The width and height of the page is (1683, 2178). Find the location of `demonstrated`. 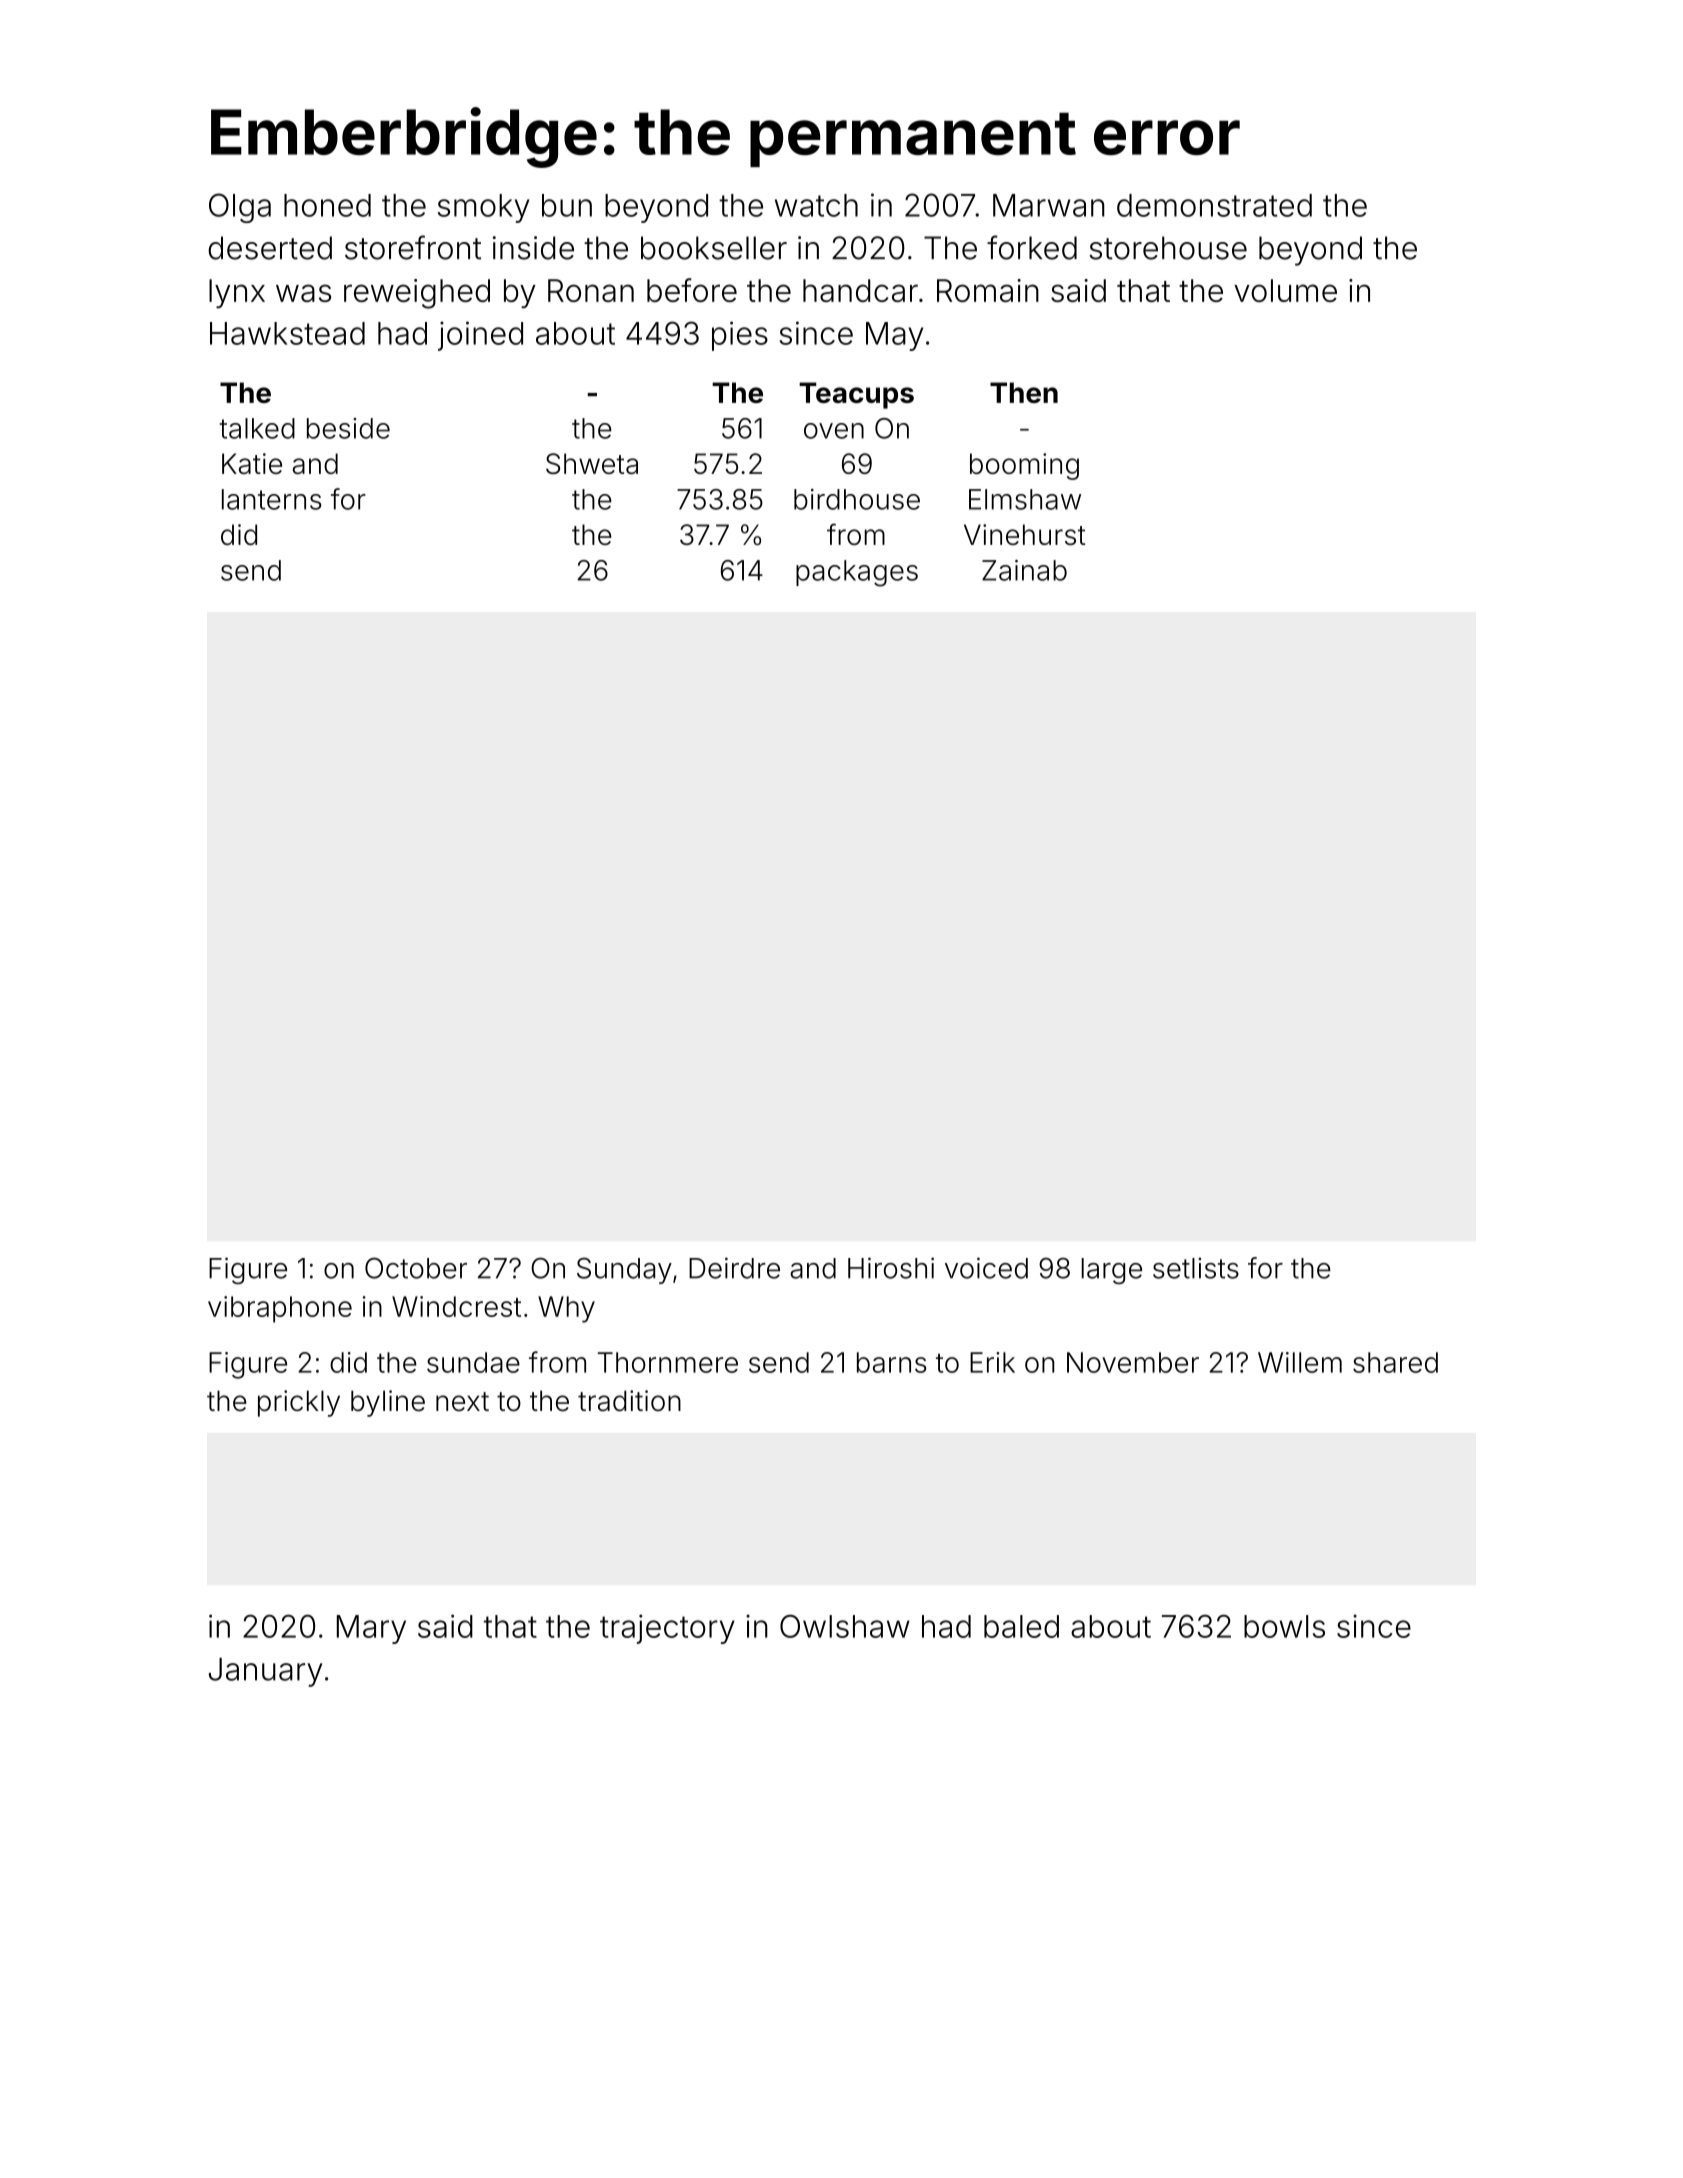

demonstrated is located at coordinates (1214, 205).
